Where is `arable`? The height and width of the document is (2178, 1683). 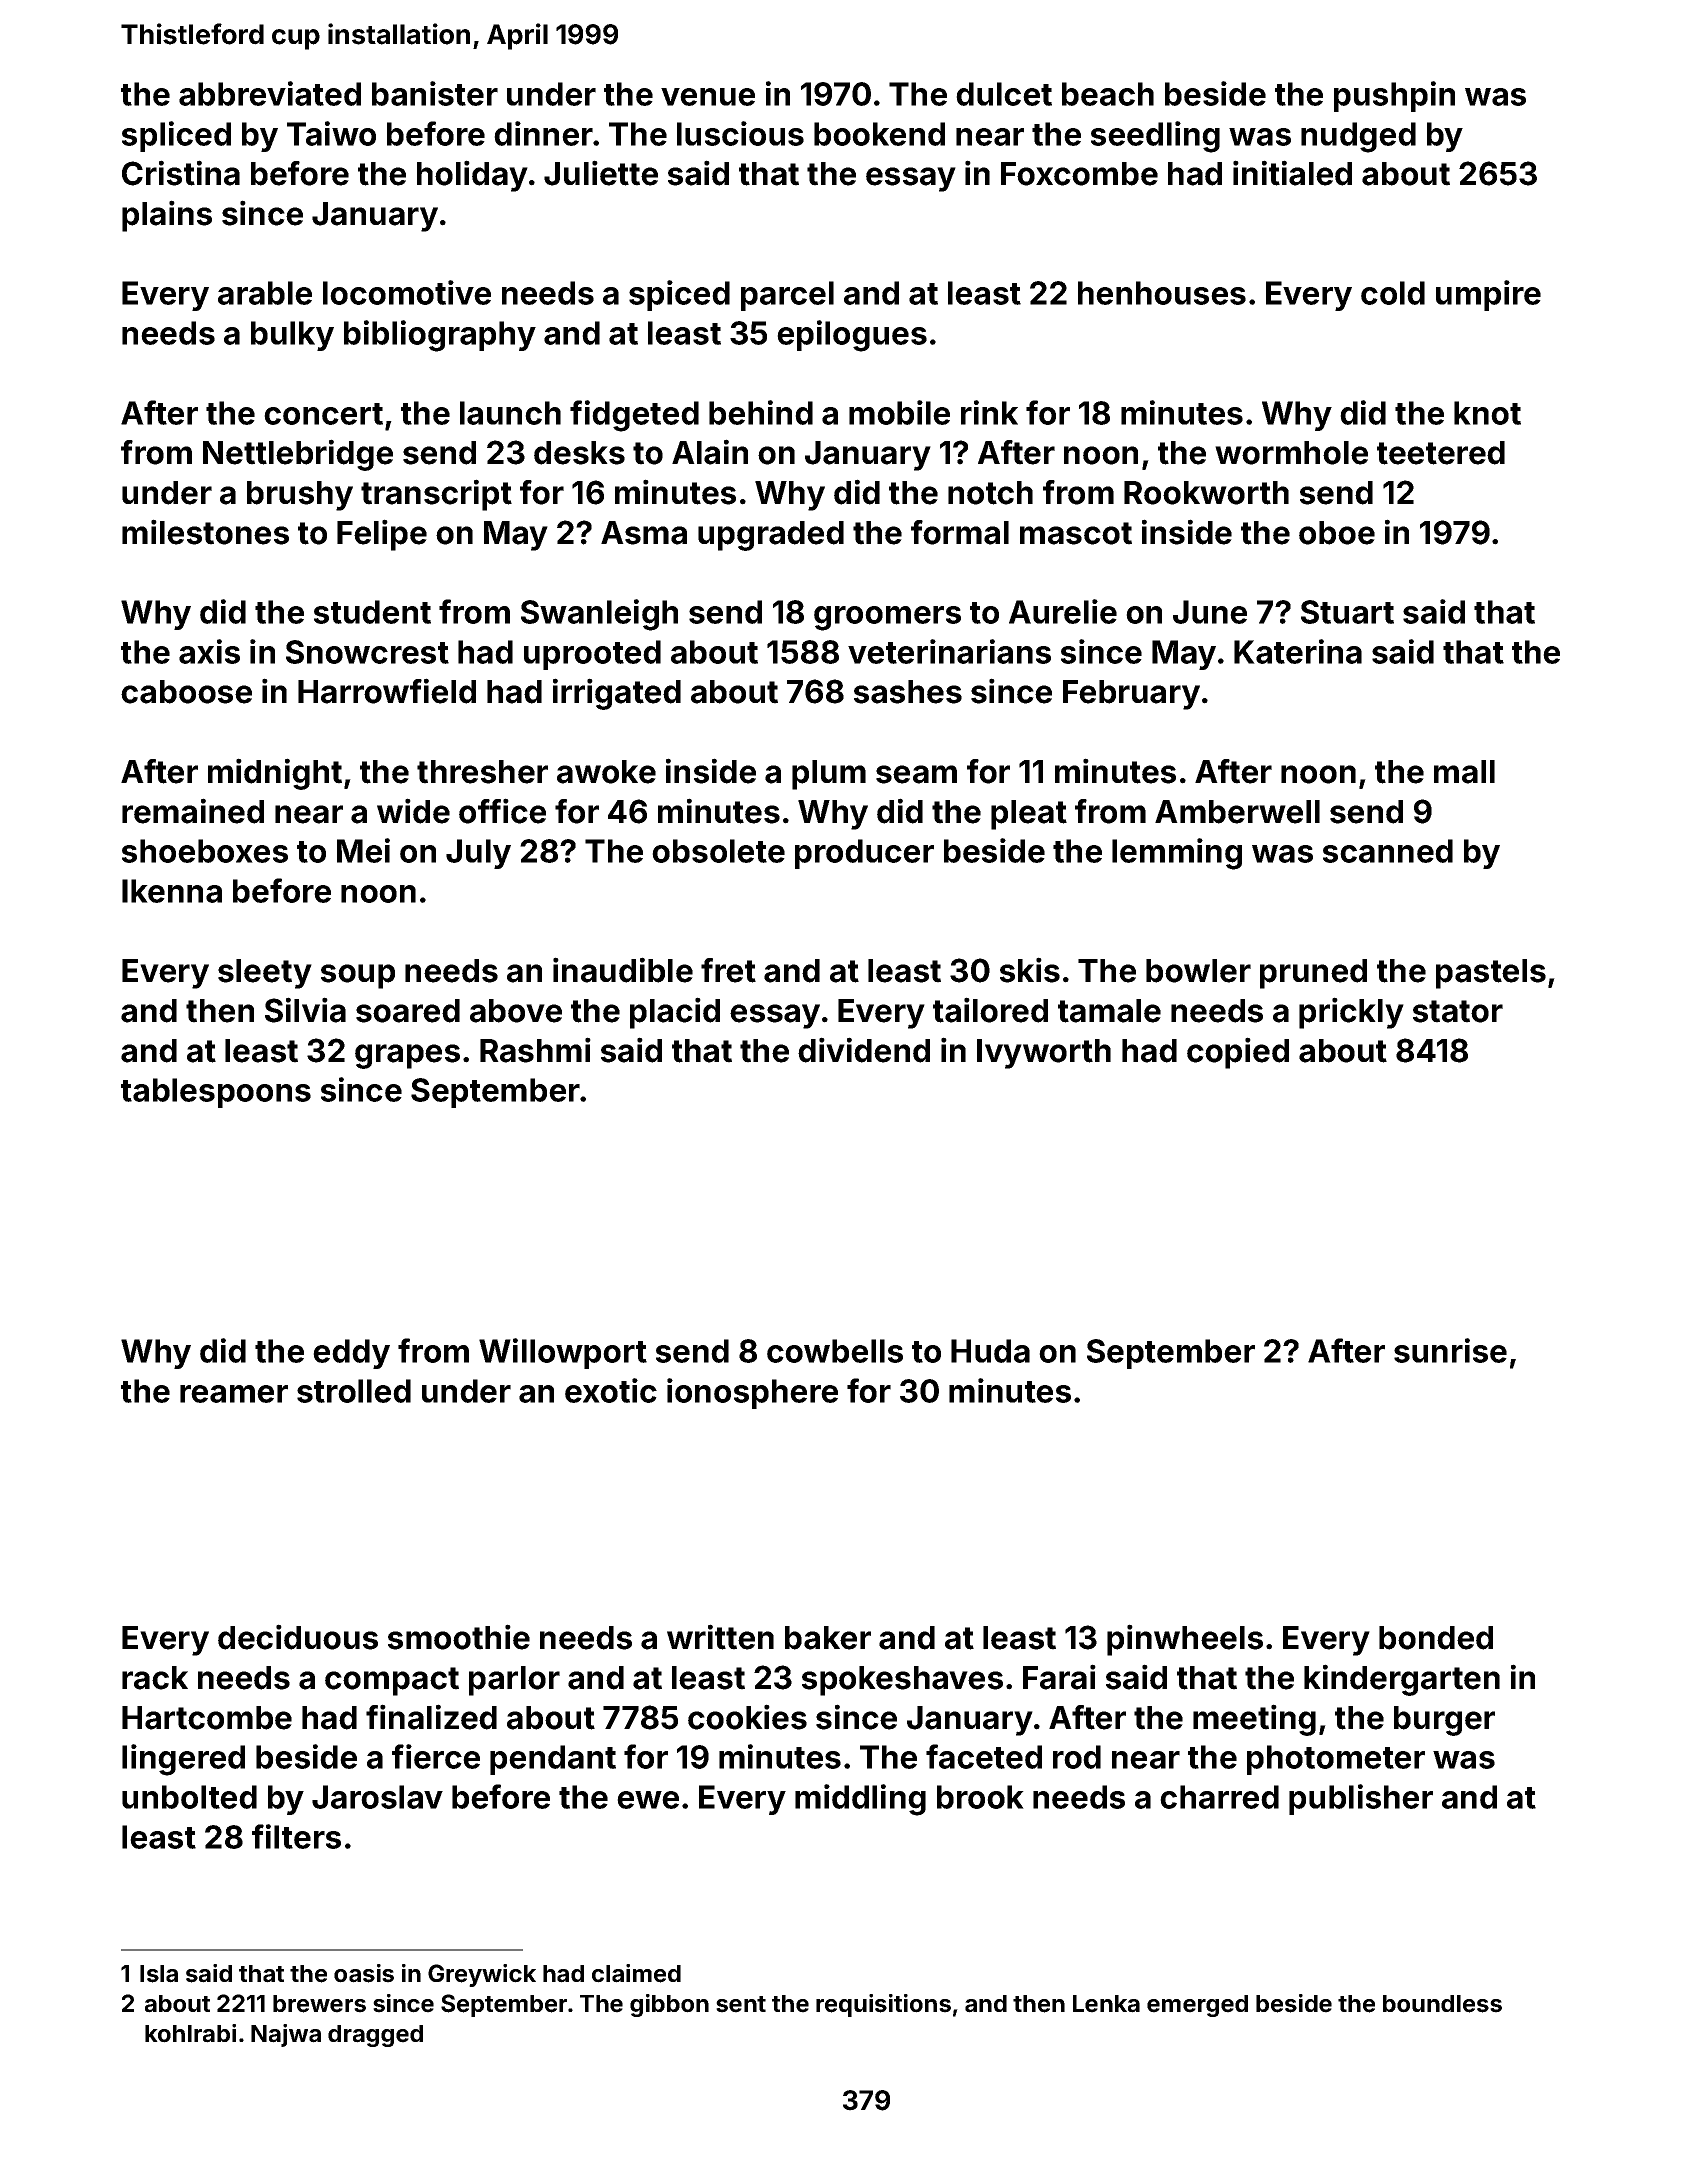 arable is located at coordinates (265, 293).
